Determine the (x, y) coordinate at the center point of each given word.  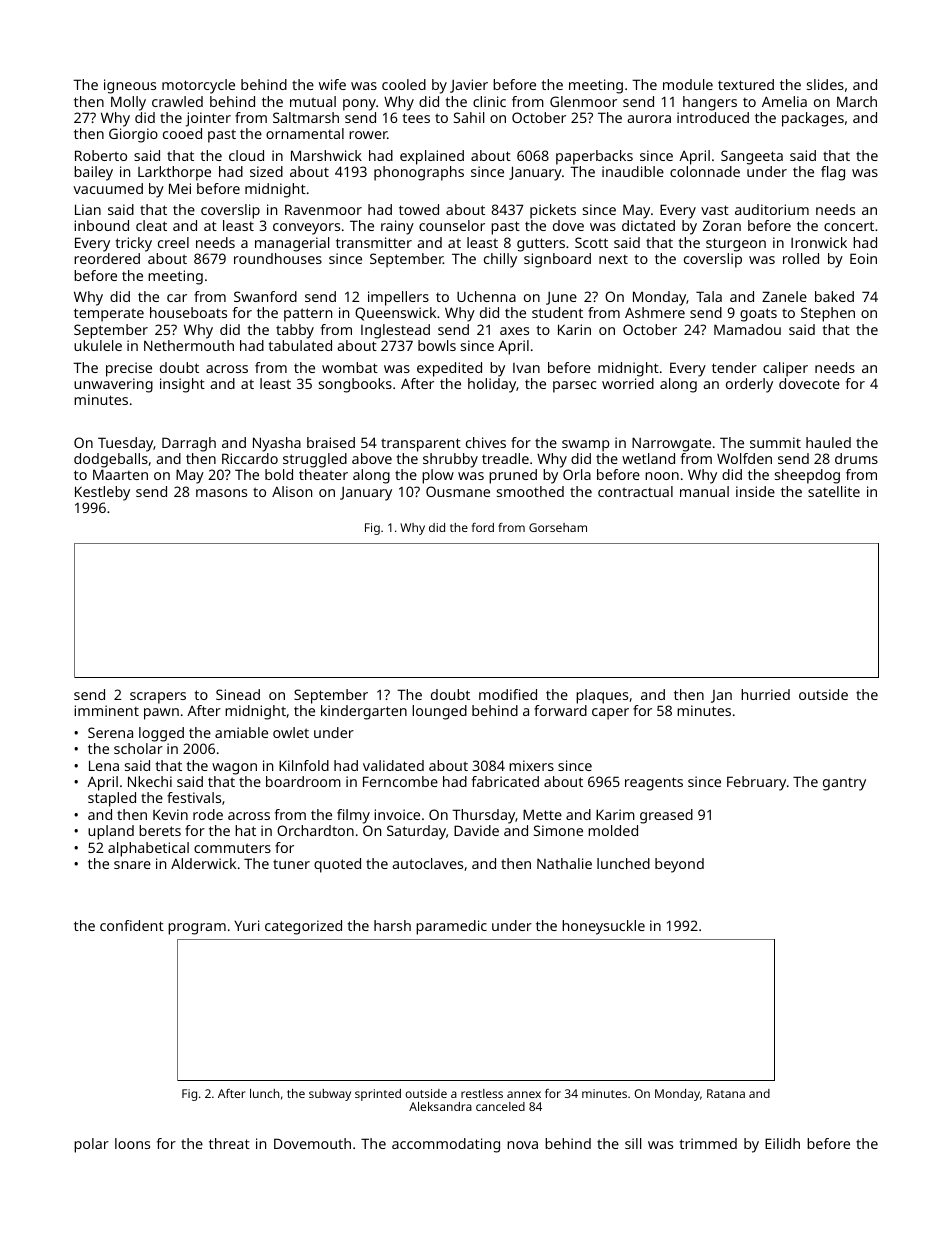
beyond (679, 865)
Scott (591, 242)
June (561, 298)
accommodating (446, 1145)
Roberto (101, 155)
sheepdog (807, 476)
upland (111, 832)
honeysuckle (603, 927)
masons (221, 493)
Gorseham (558, 527)
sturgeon (736, 245)
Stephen (828, 314)
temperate (109, 315)
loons (132, 1143)
